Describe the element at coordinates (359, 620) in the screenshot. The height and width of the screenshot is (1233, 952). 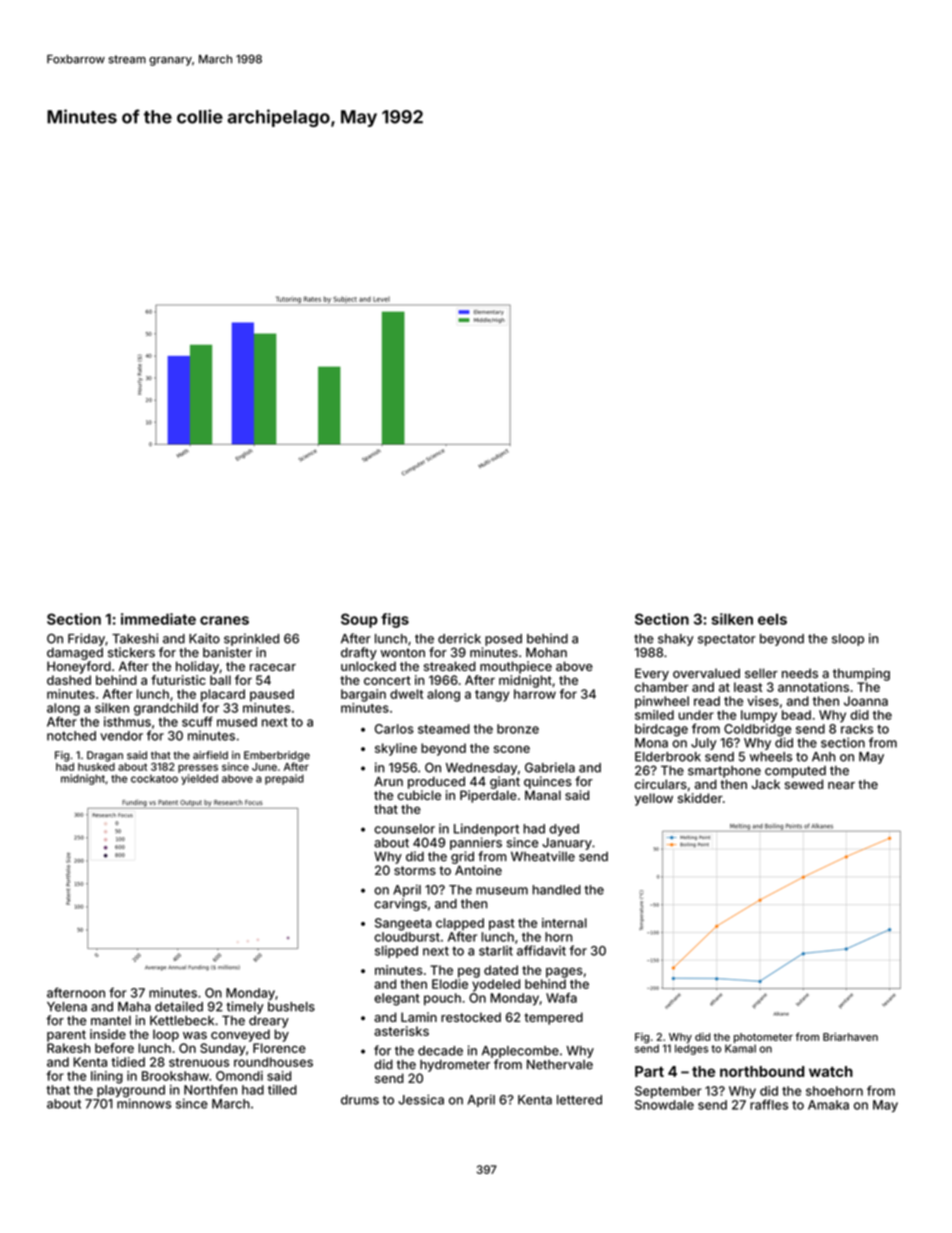
I see `Soup` at that location.
